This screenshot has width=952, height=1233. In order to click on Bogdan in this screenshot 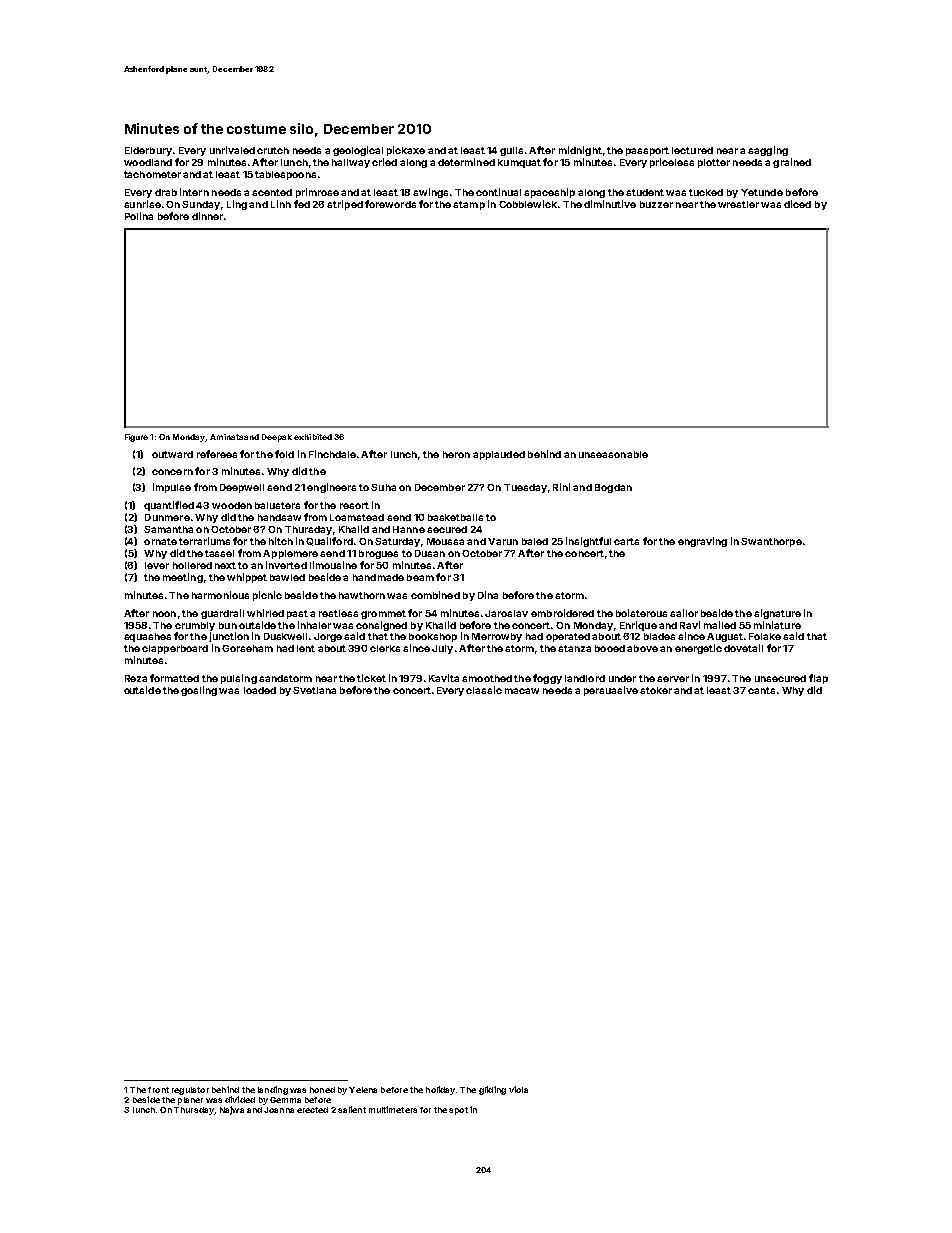, I will do `click(613, 488)`.
